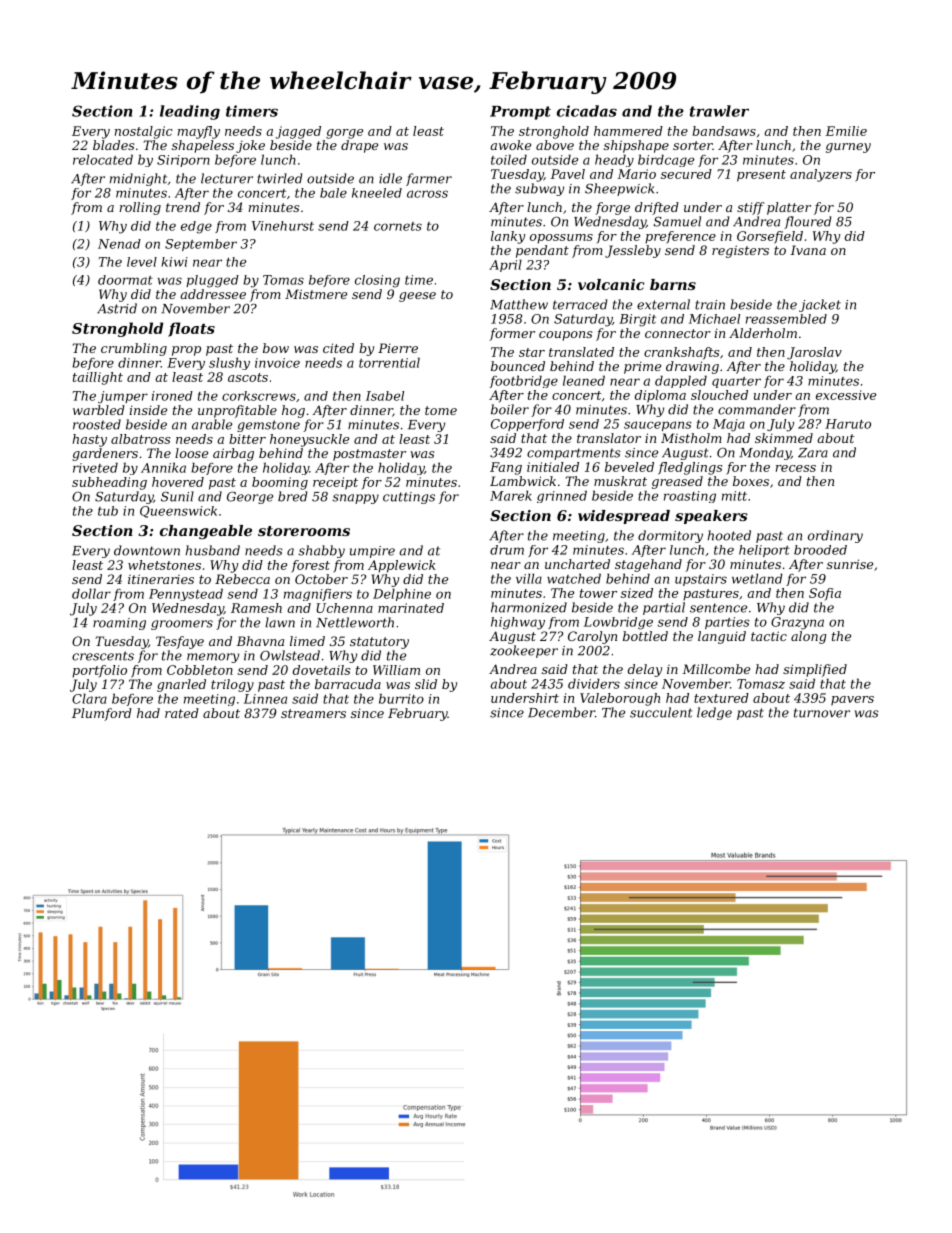  I want to click on Haruto, so click(848, 424).
